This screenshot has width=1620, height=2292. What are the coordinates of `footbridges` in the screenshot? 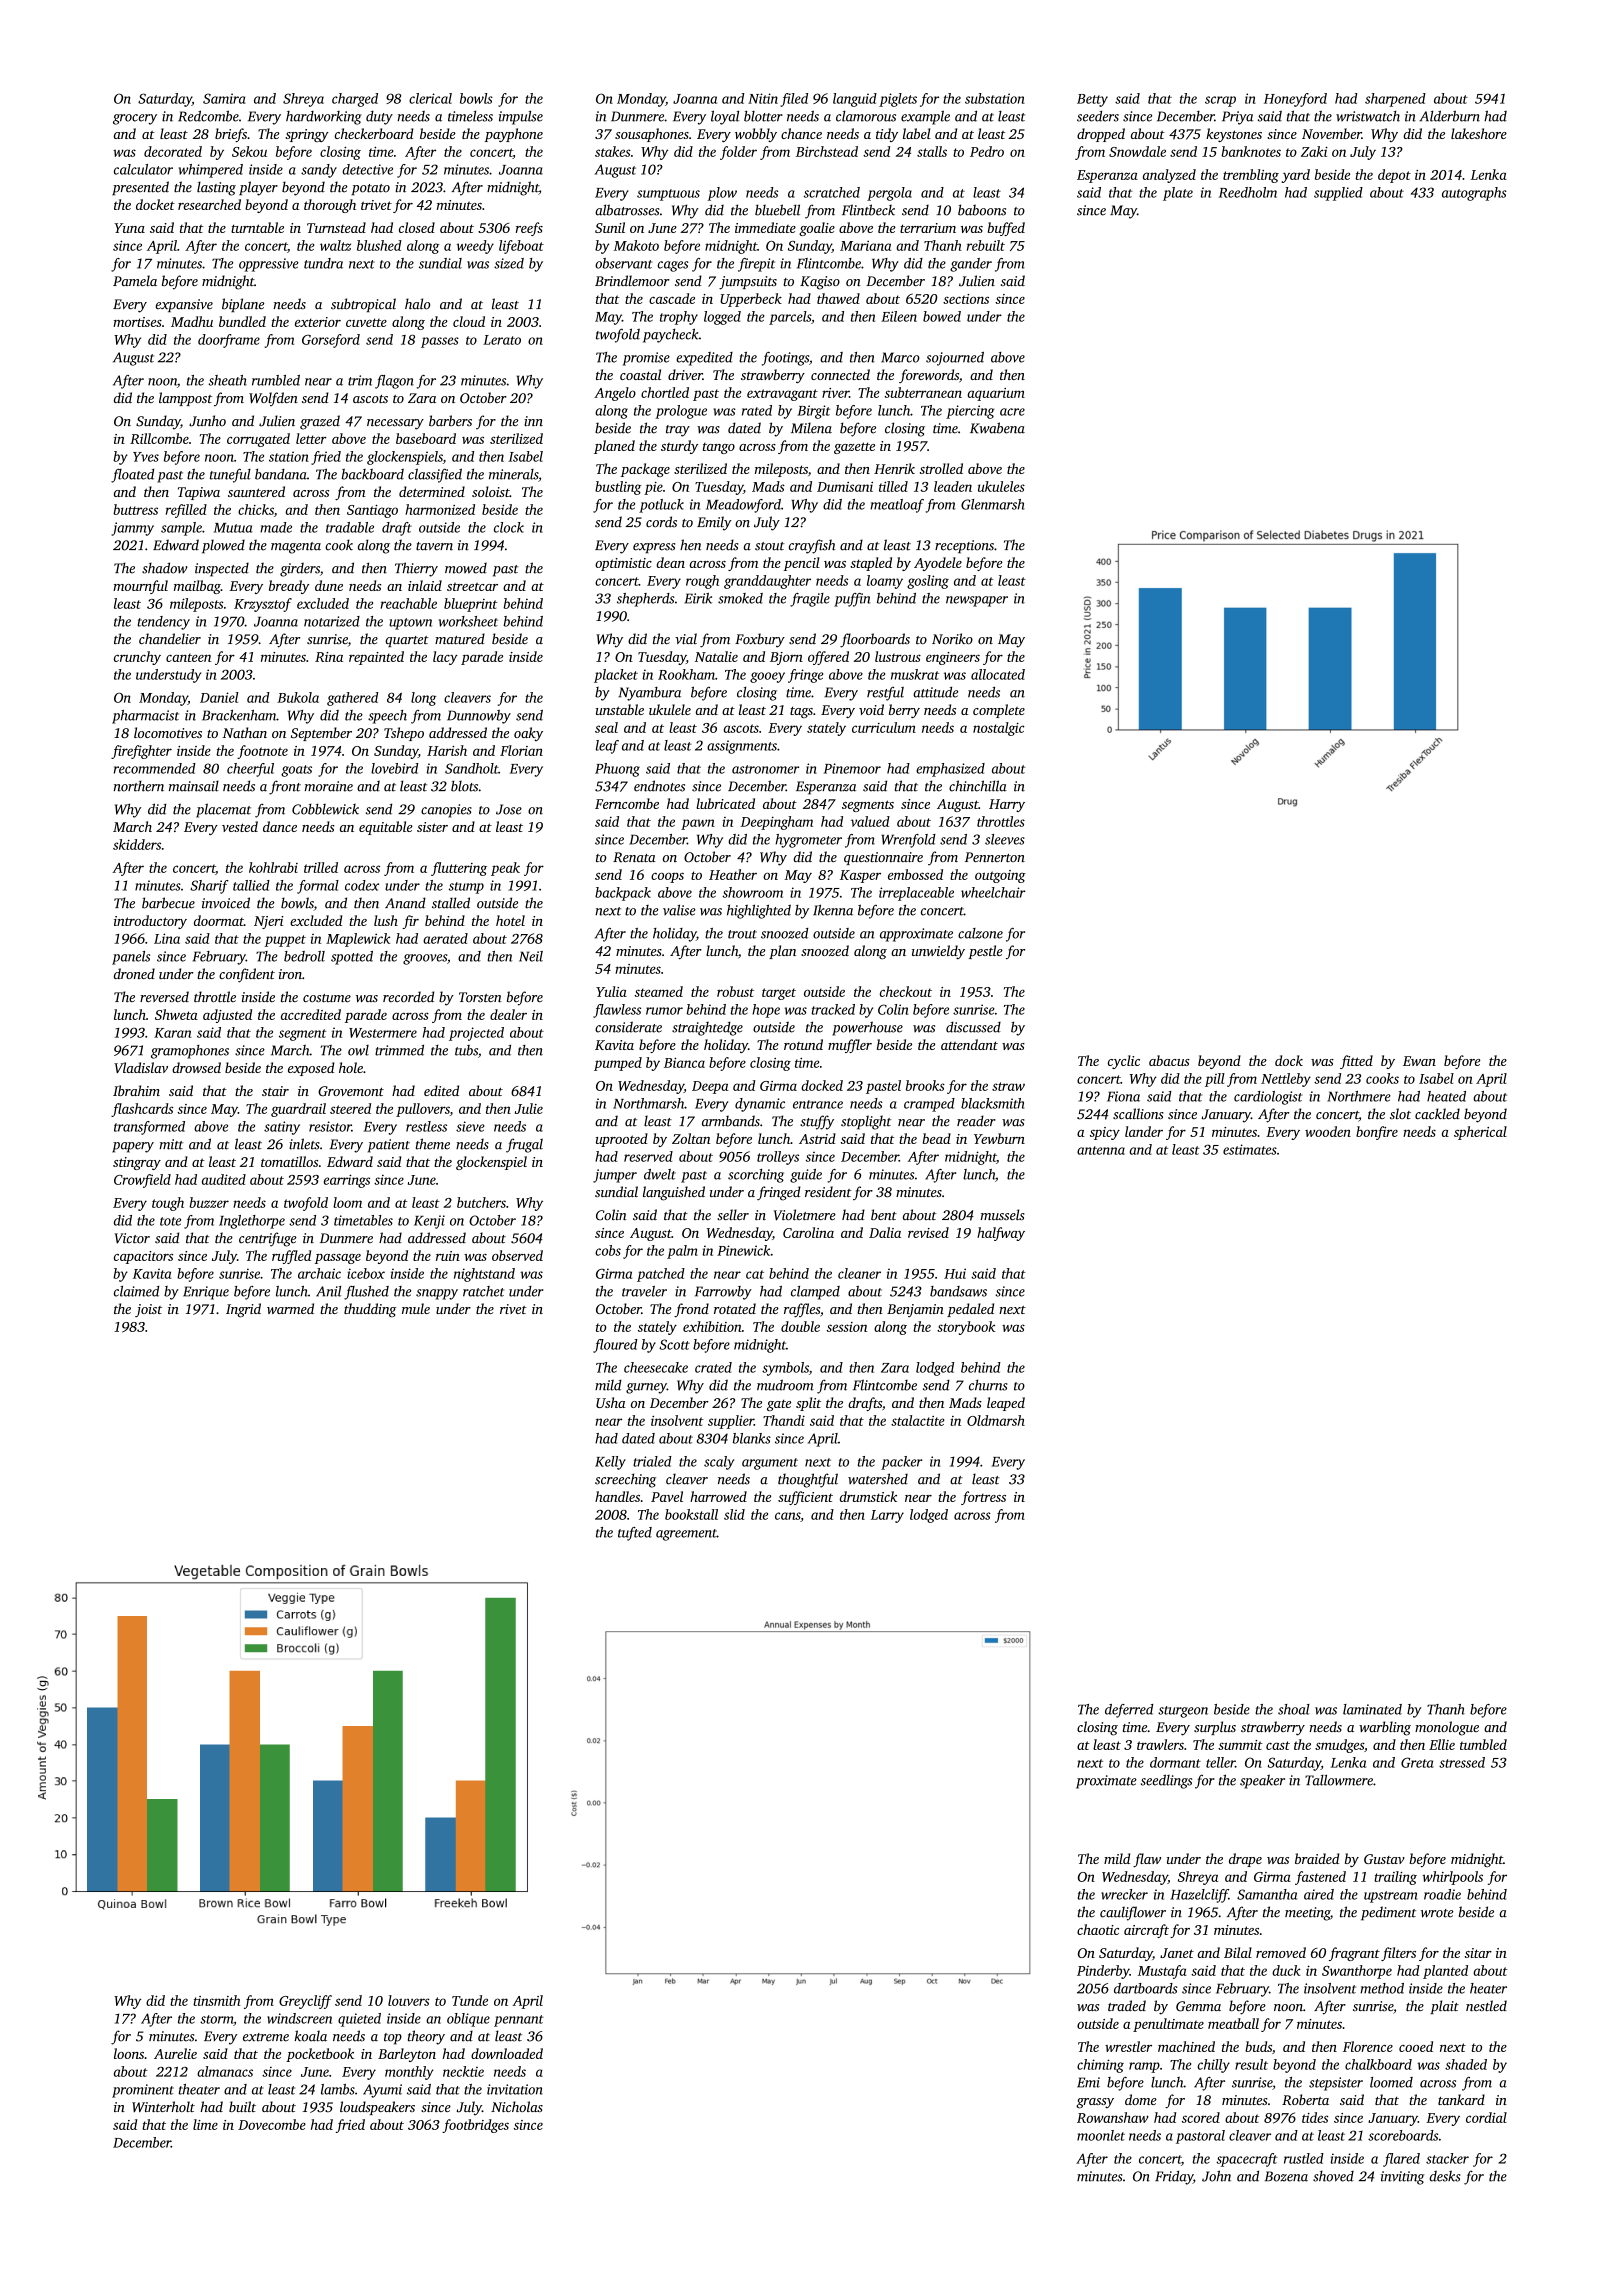 It's located at (475, 2126).
